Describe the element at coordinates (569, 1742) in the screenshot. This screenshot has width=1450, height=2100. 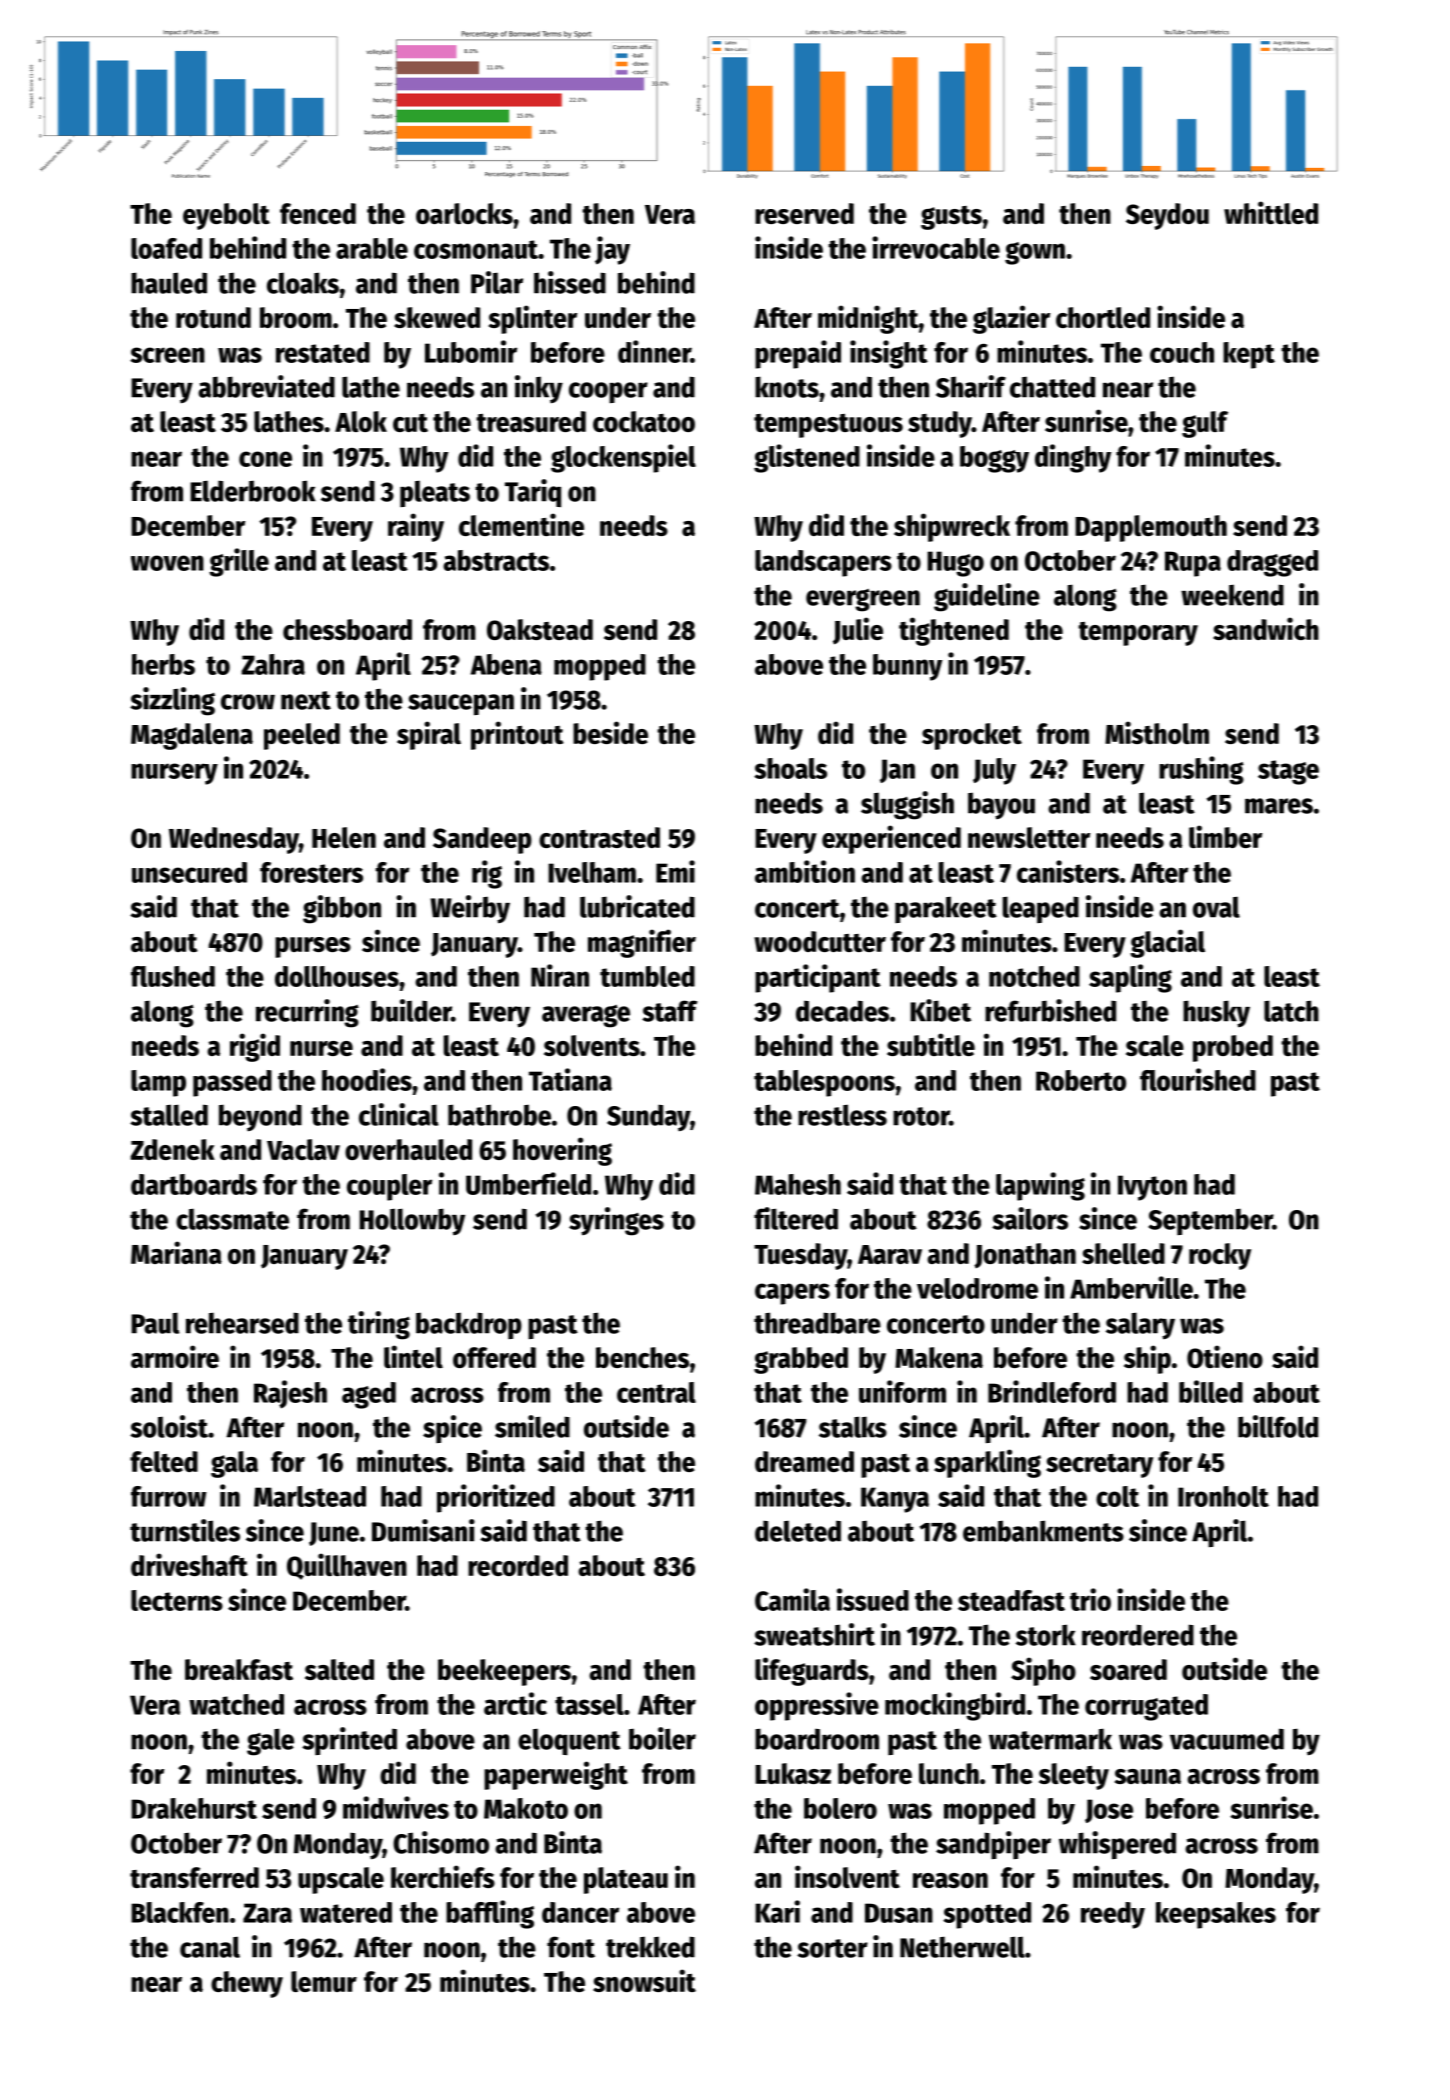
I see `eloquent` at that location.
